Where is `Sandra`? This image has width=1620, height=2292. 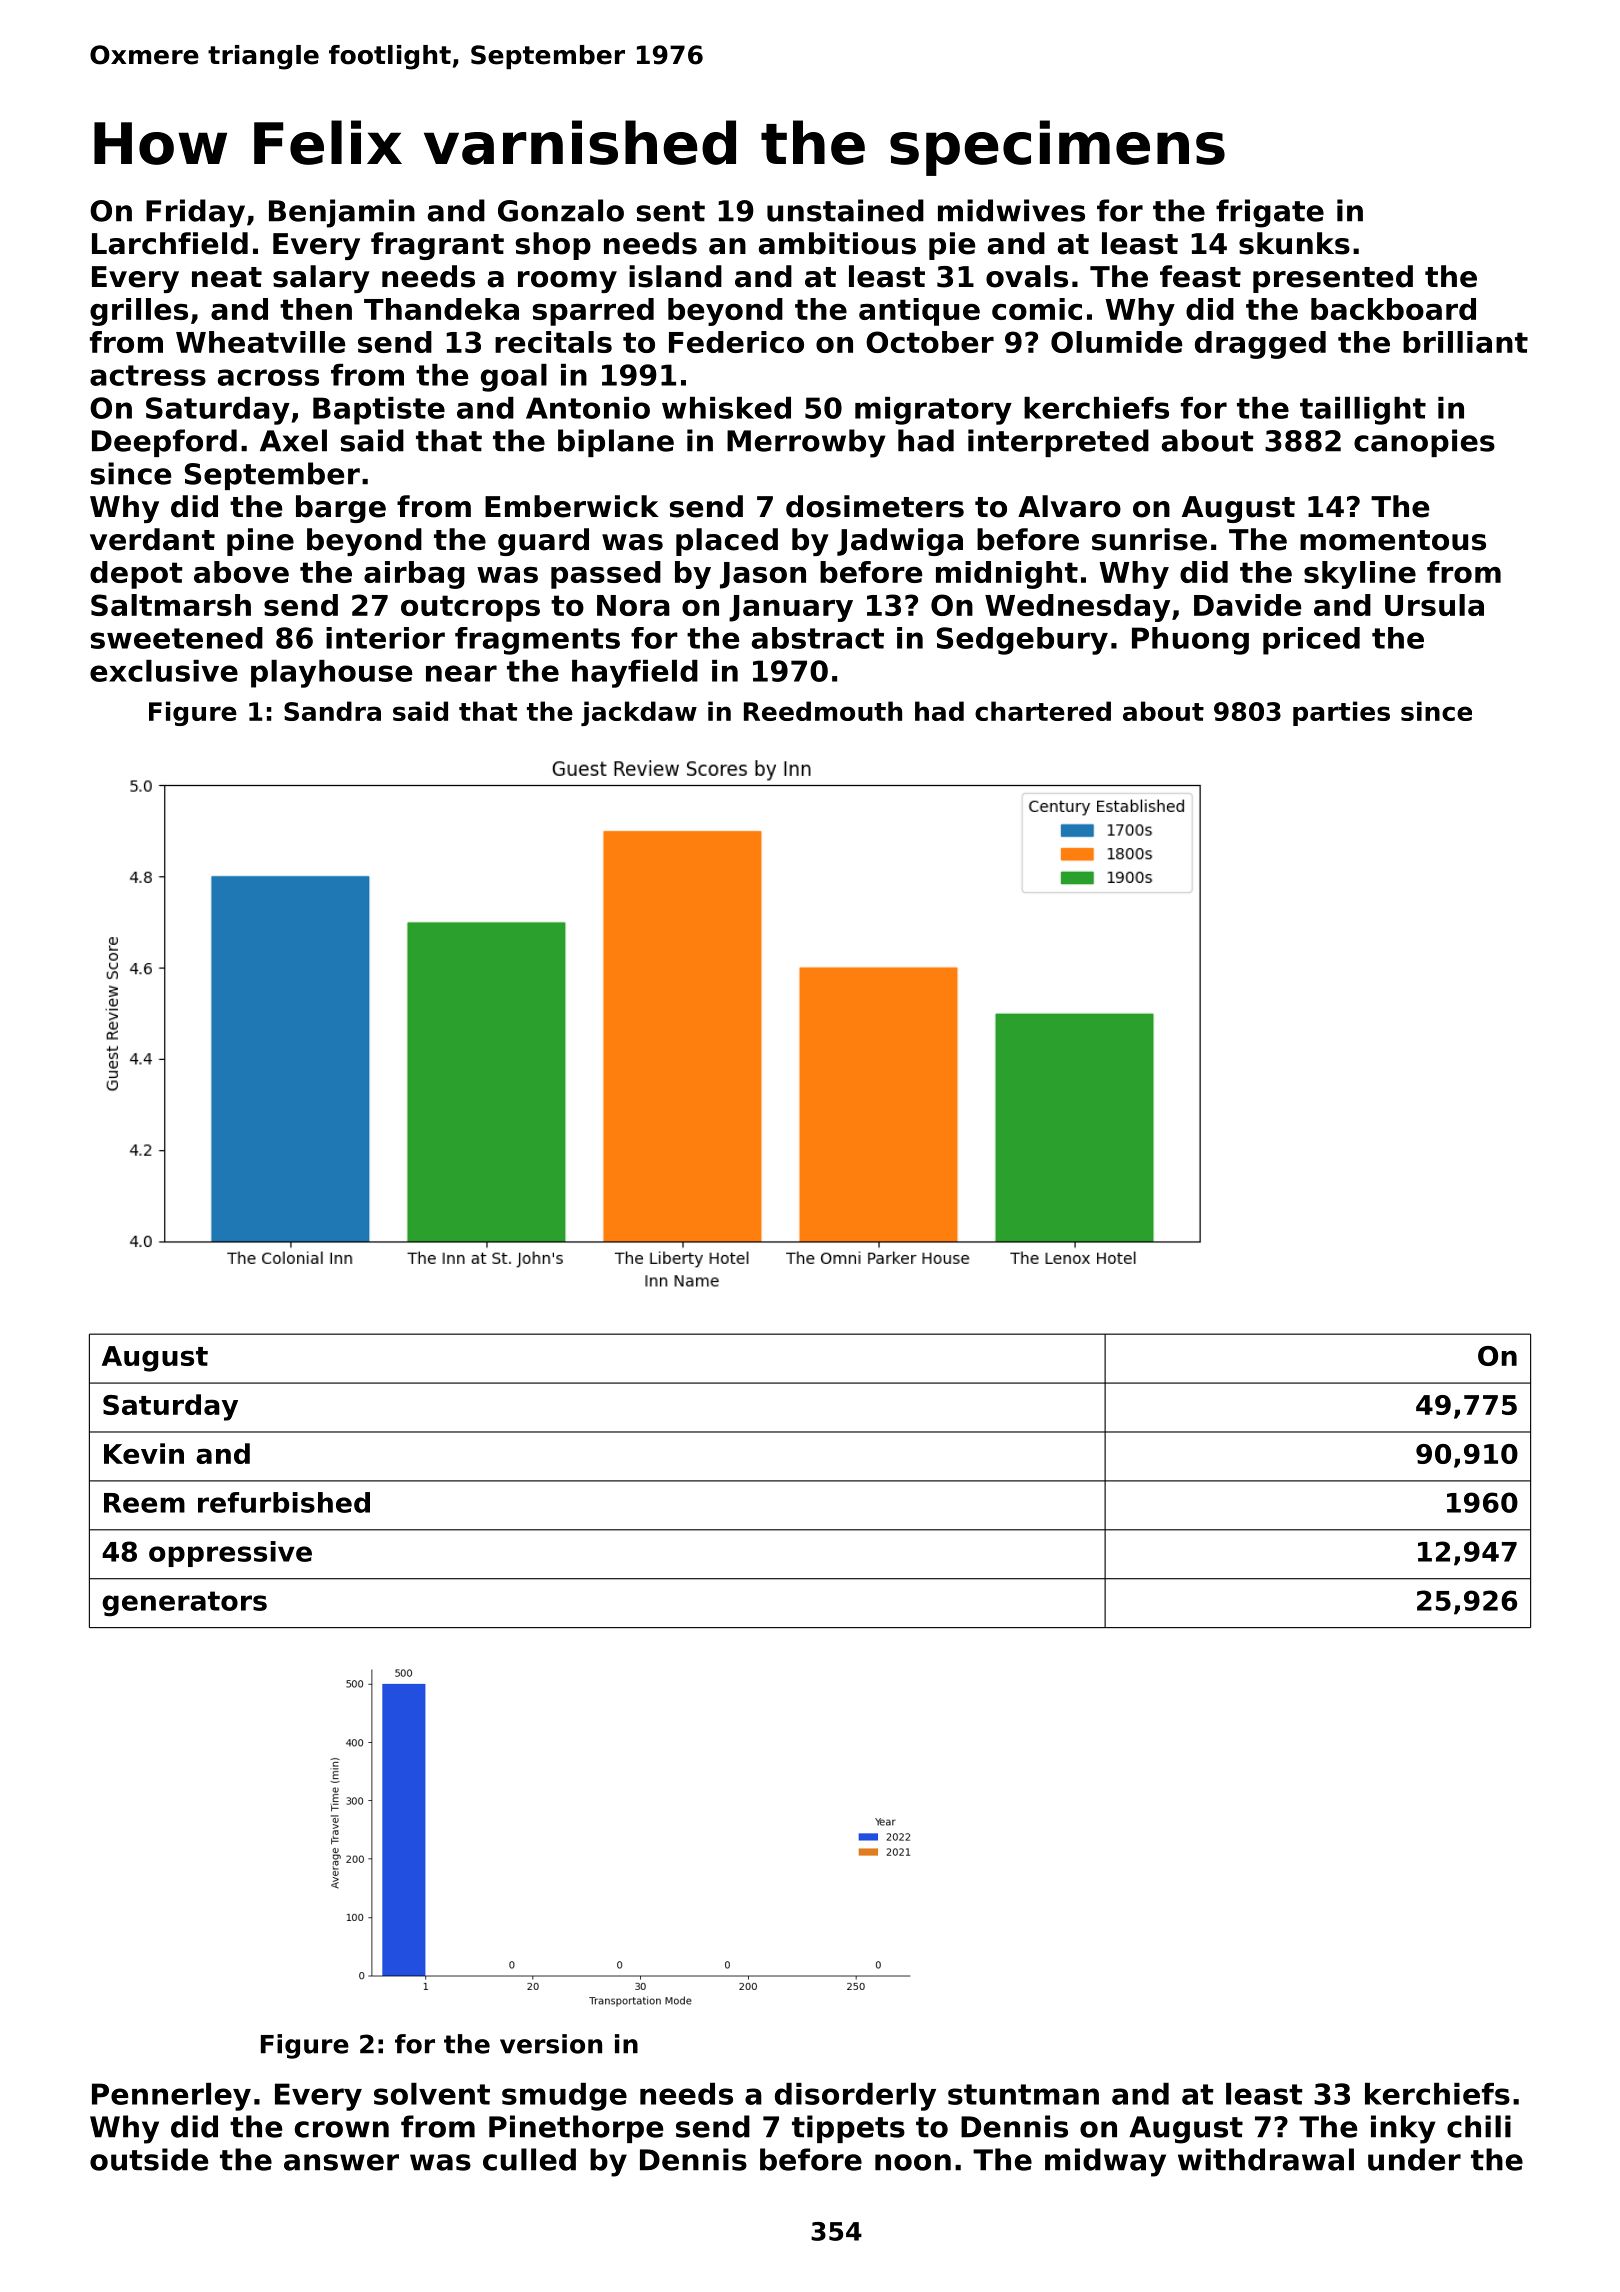
Sandra is located at coordinates (332, 711).
